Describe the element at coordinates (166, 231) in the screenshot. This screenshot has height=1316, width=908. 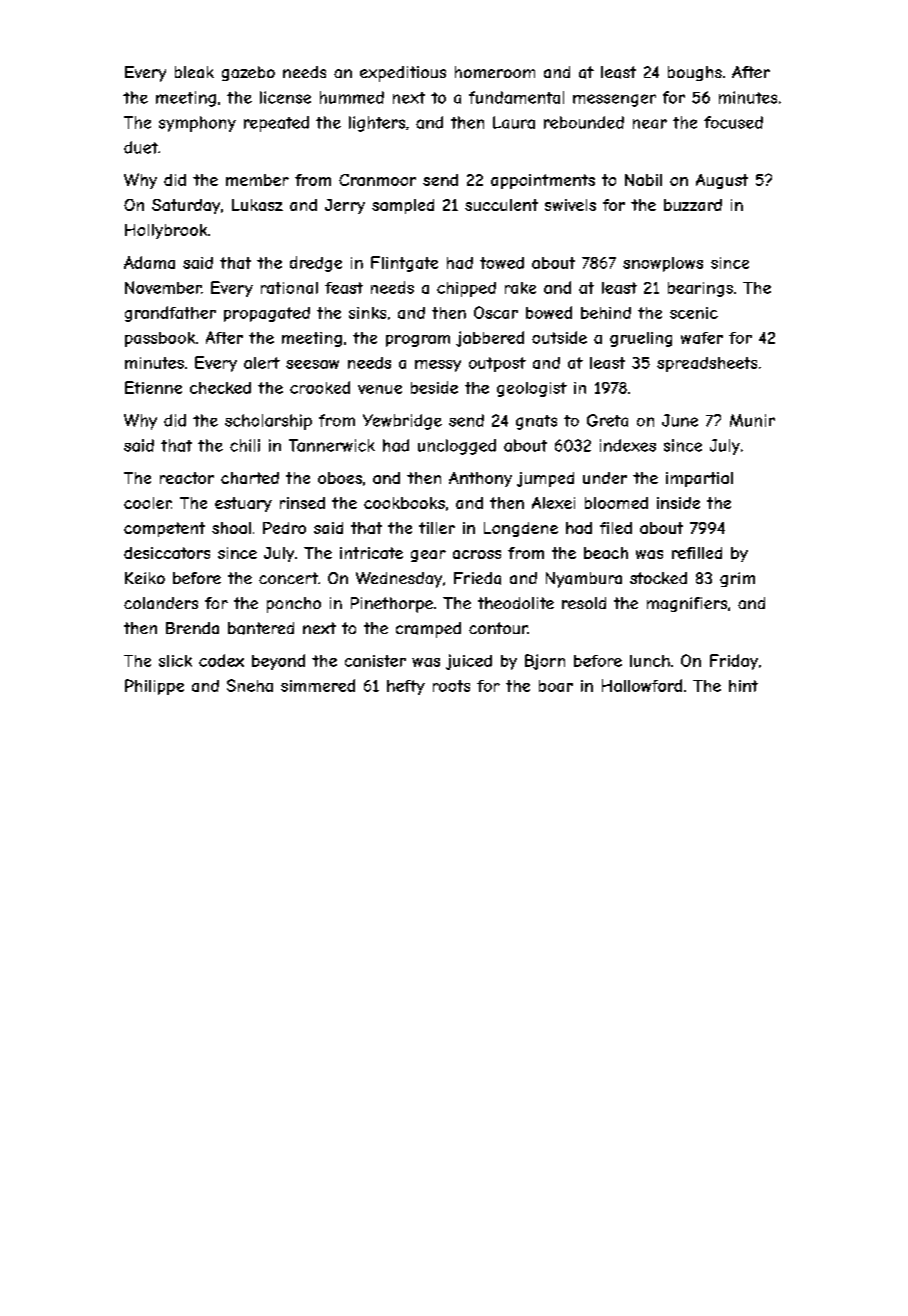
I see `Hollybrook` at that location.
